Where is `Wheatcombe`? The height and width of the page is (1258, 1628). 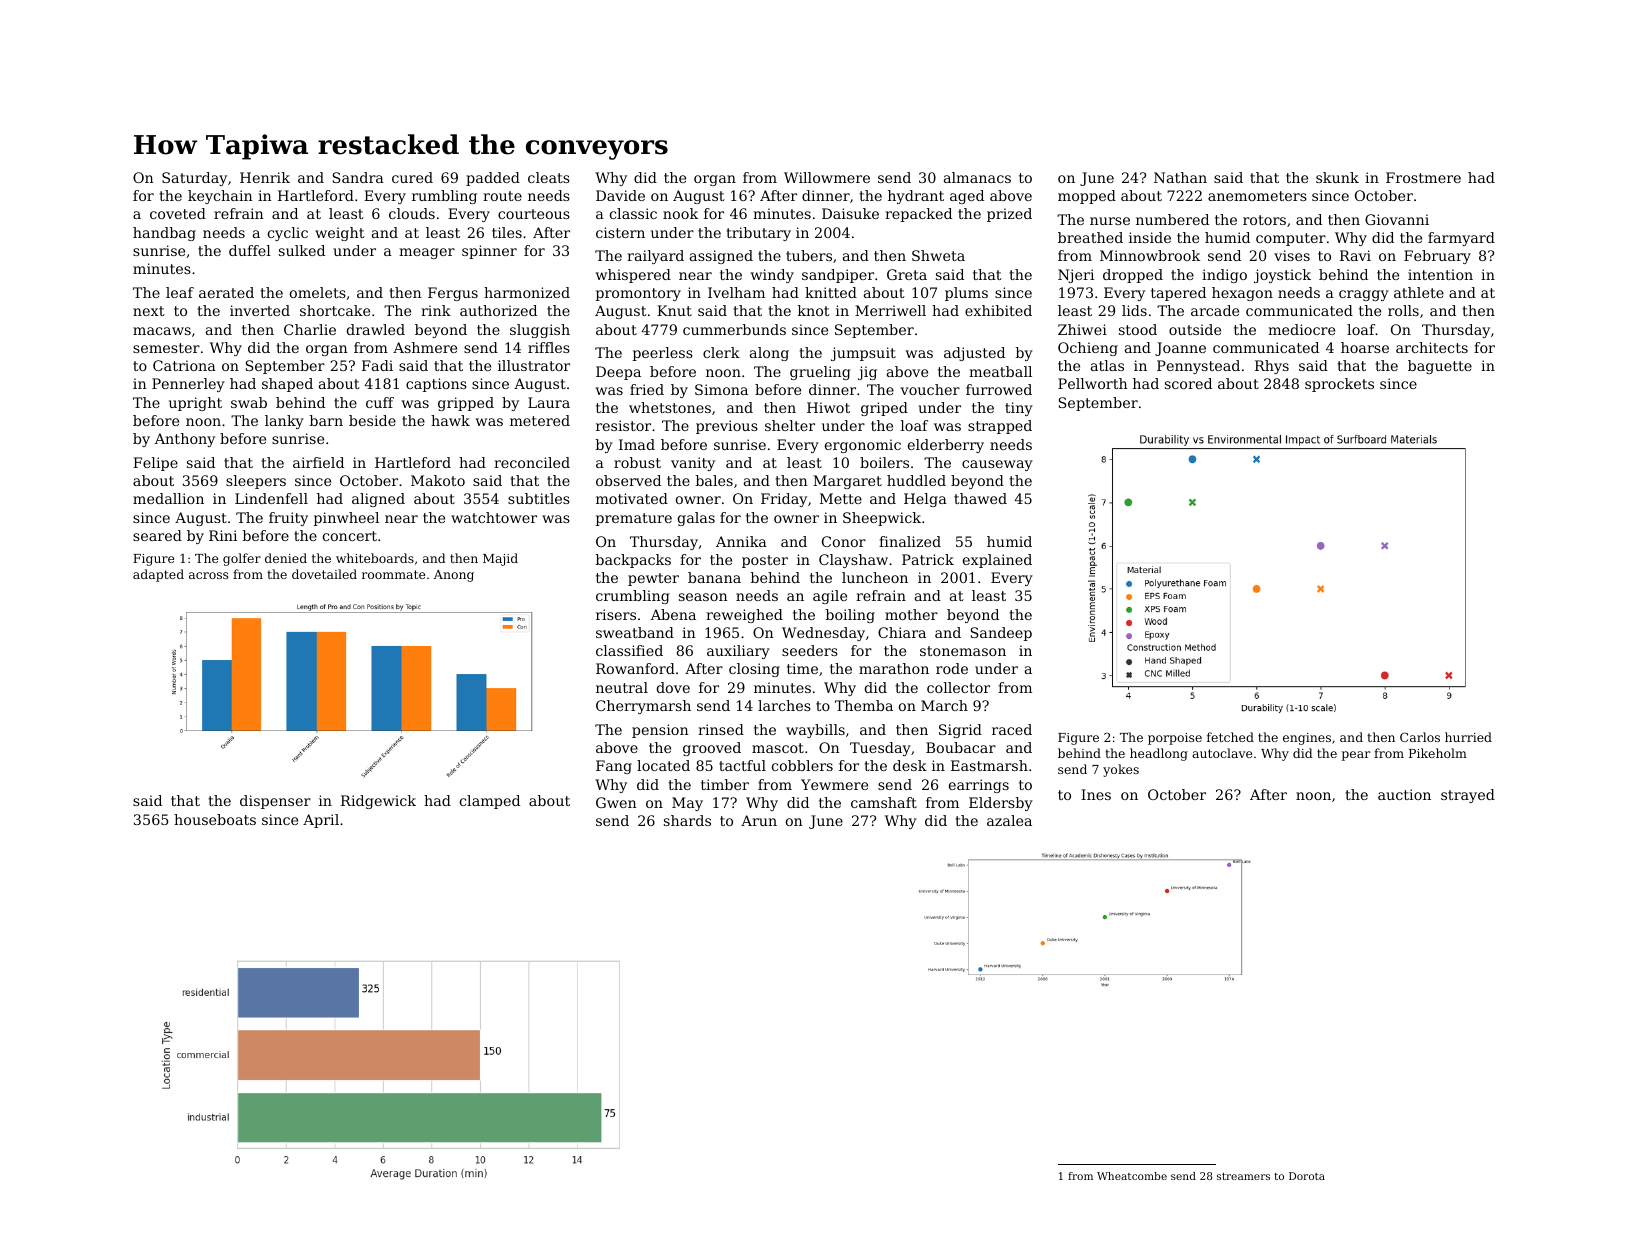
Wheatcombe is located at coordinates (1132, 1176).
